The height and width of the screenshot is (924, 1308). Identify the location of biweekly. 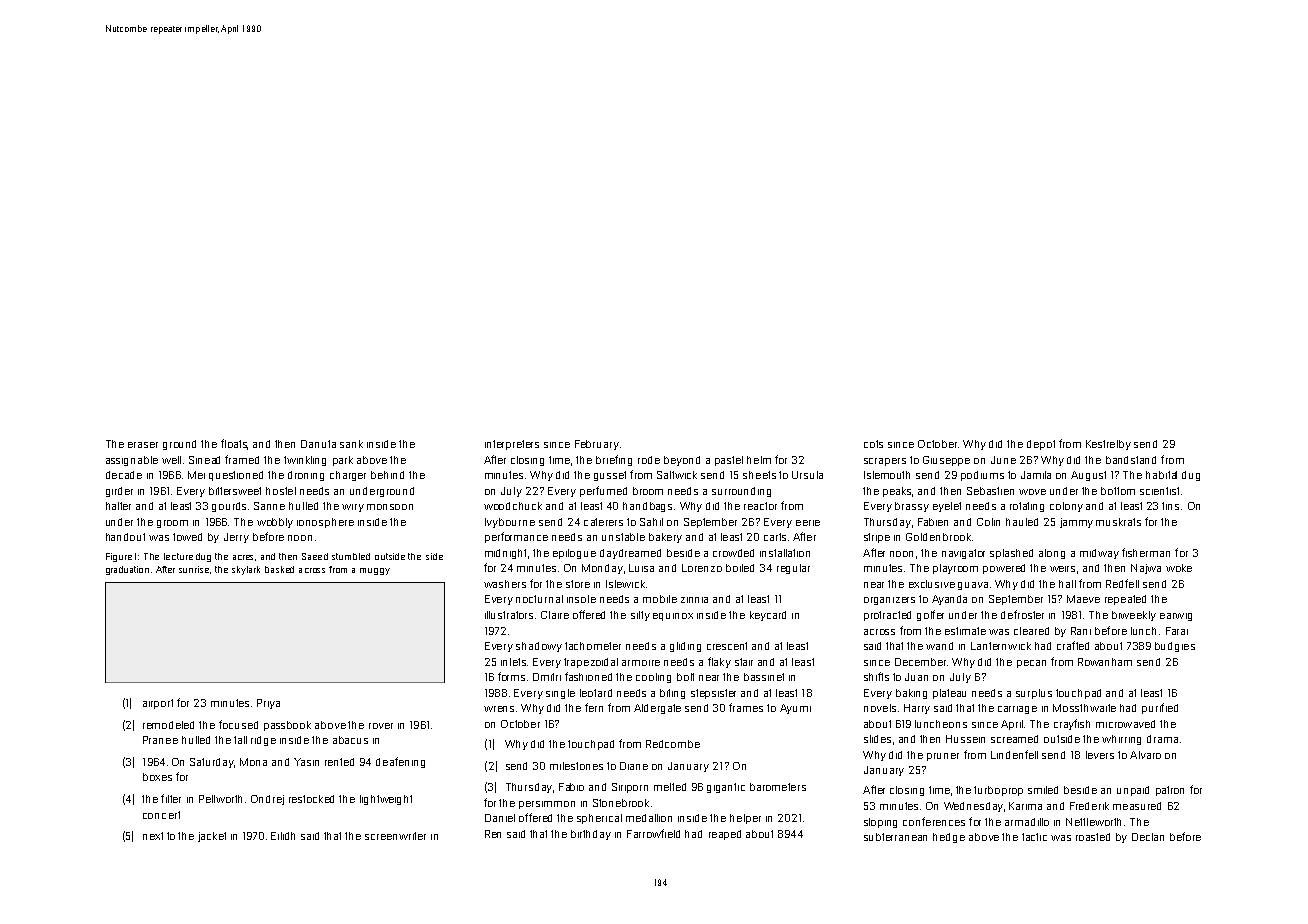
(1134, 616).
